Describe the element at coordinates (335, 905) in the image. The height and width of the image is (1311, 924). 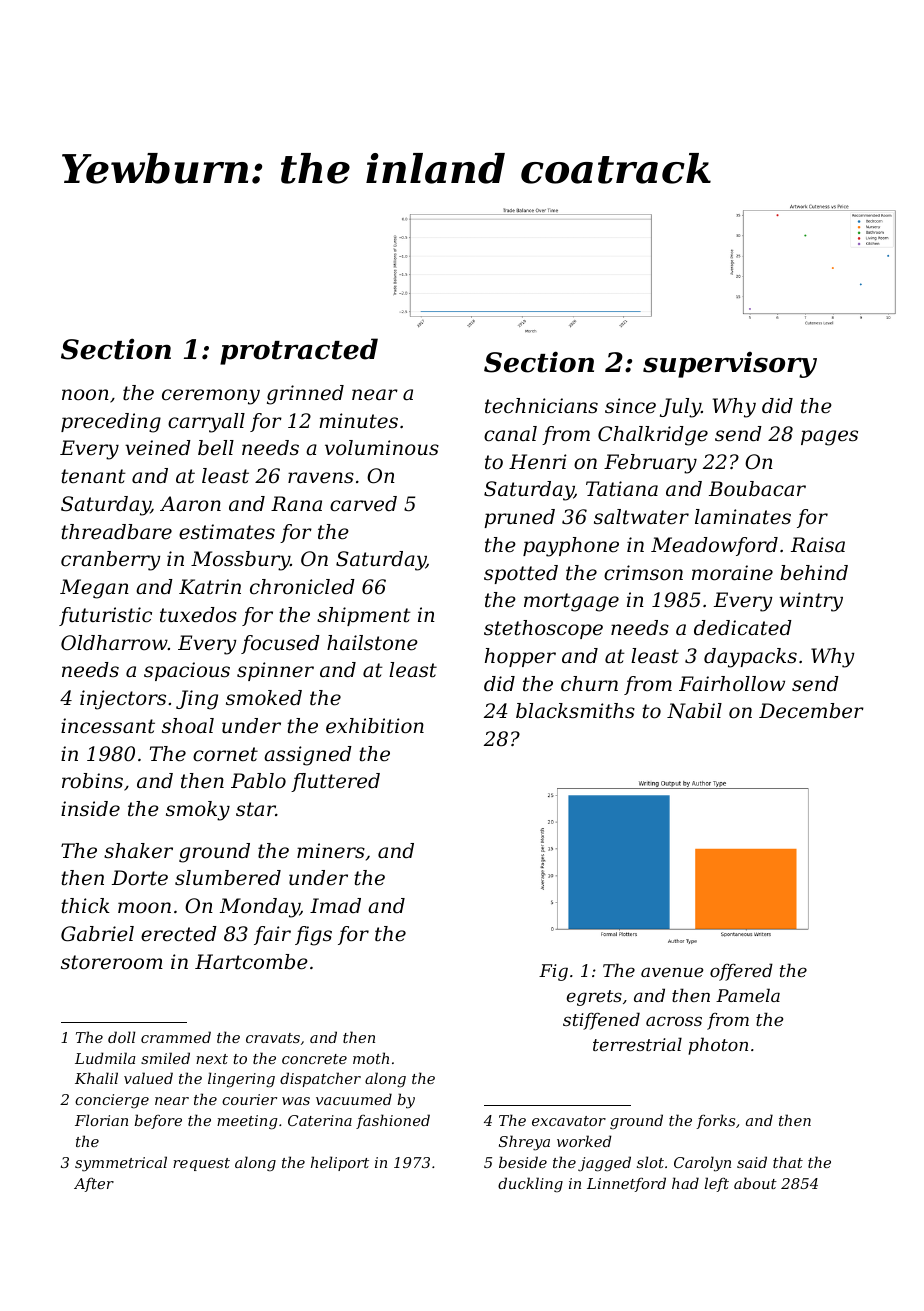
I see `Imad` at that location.
